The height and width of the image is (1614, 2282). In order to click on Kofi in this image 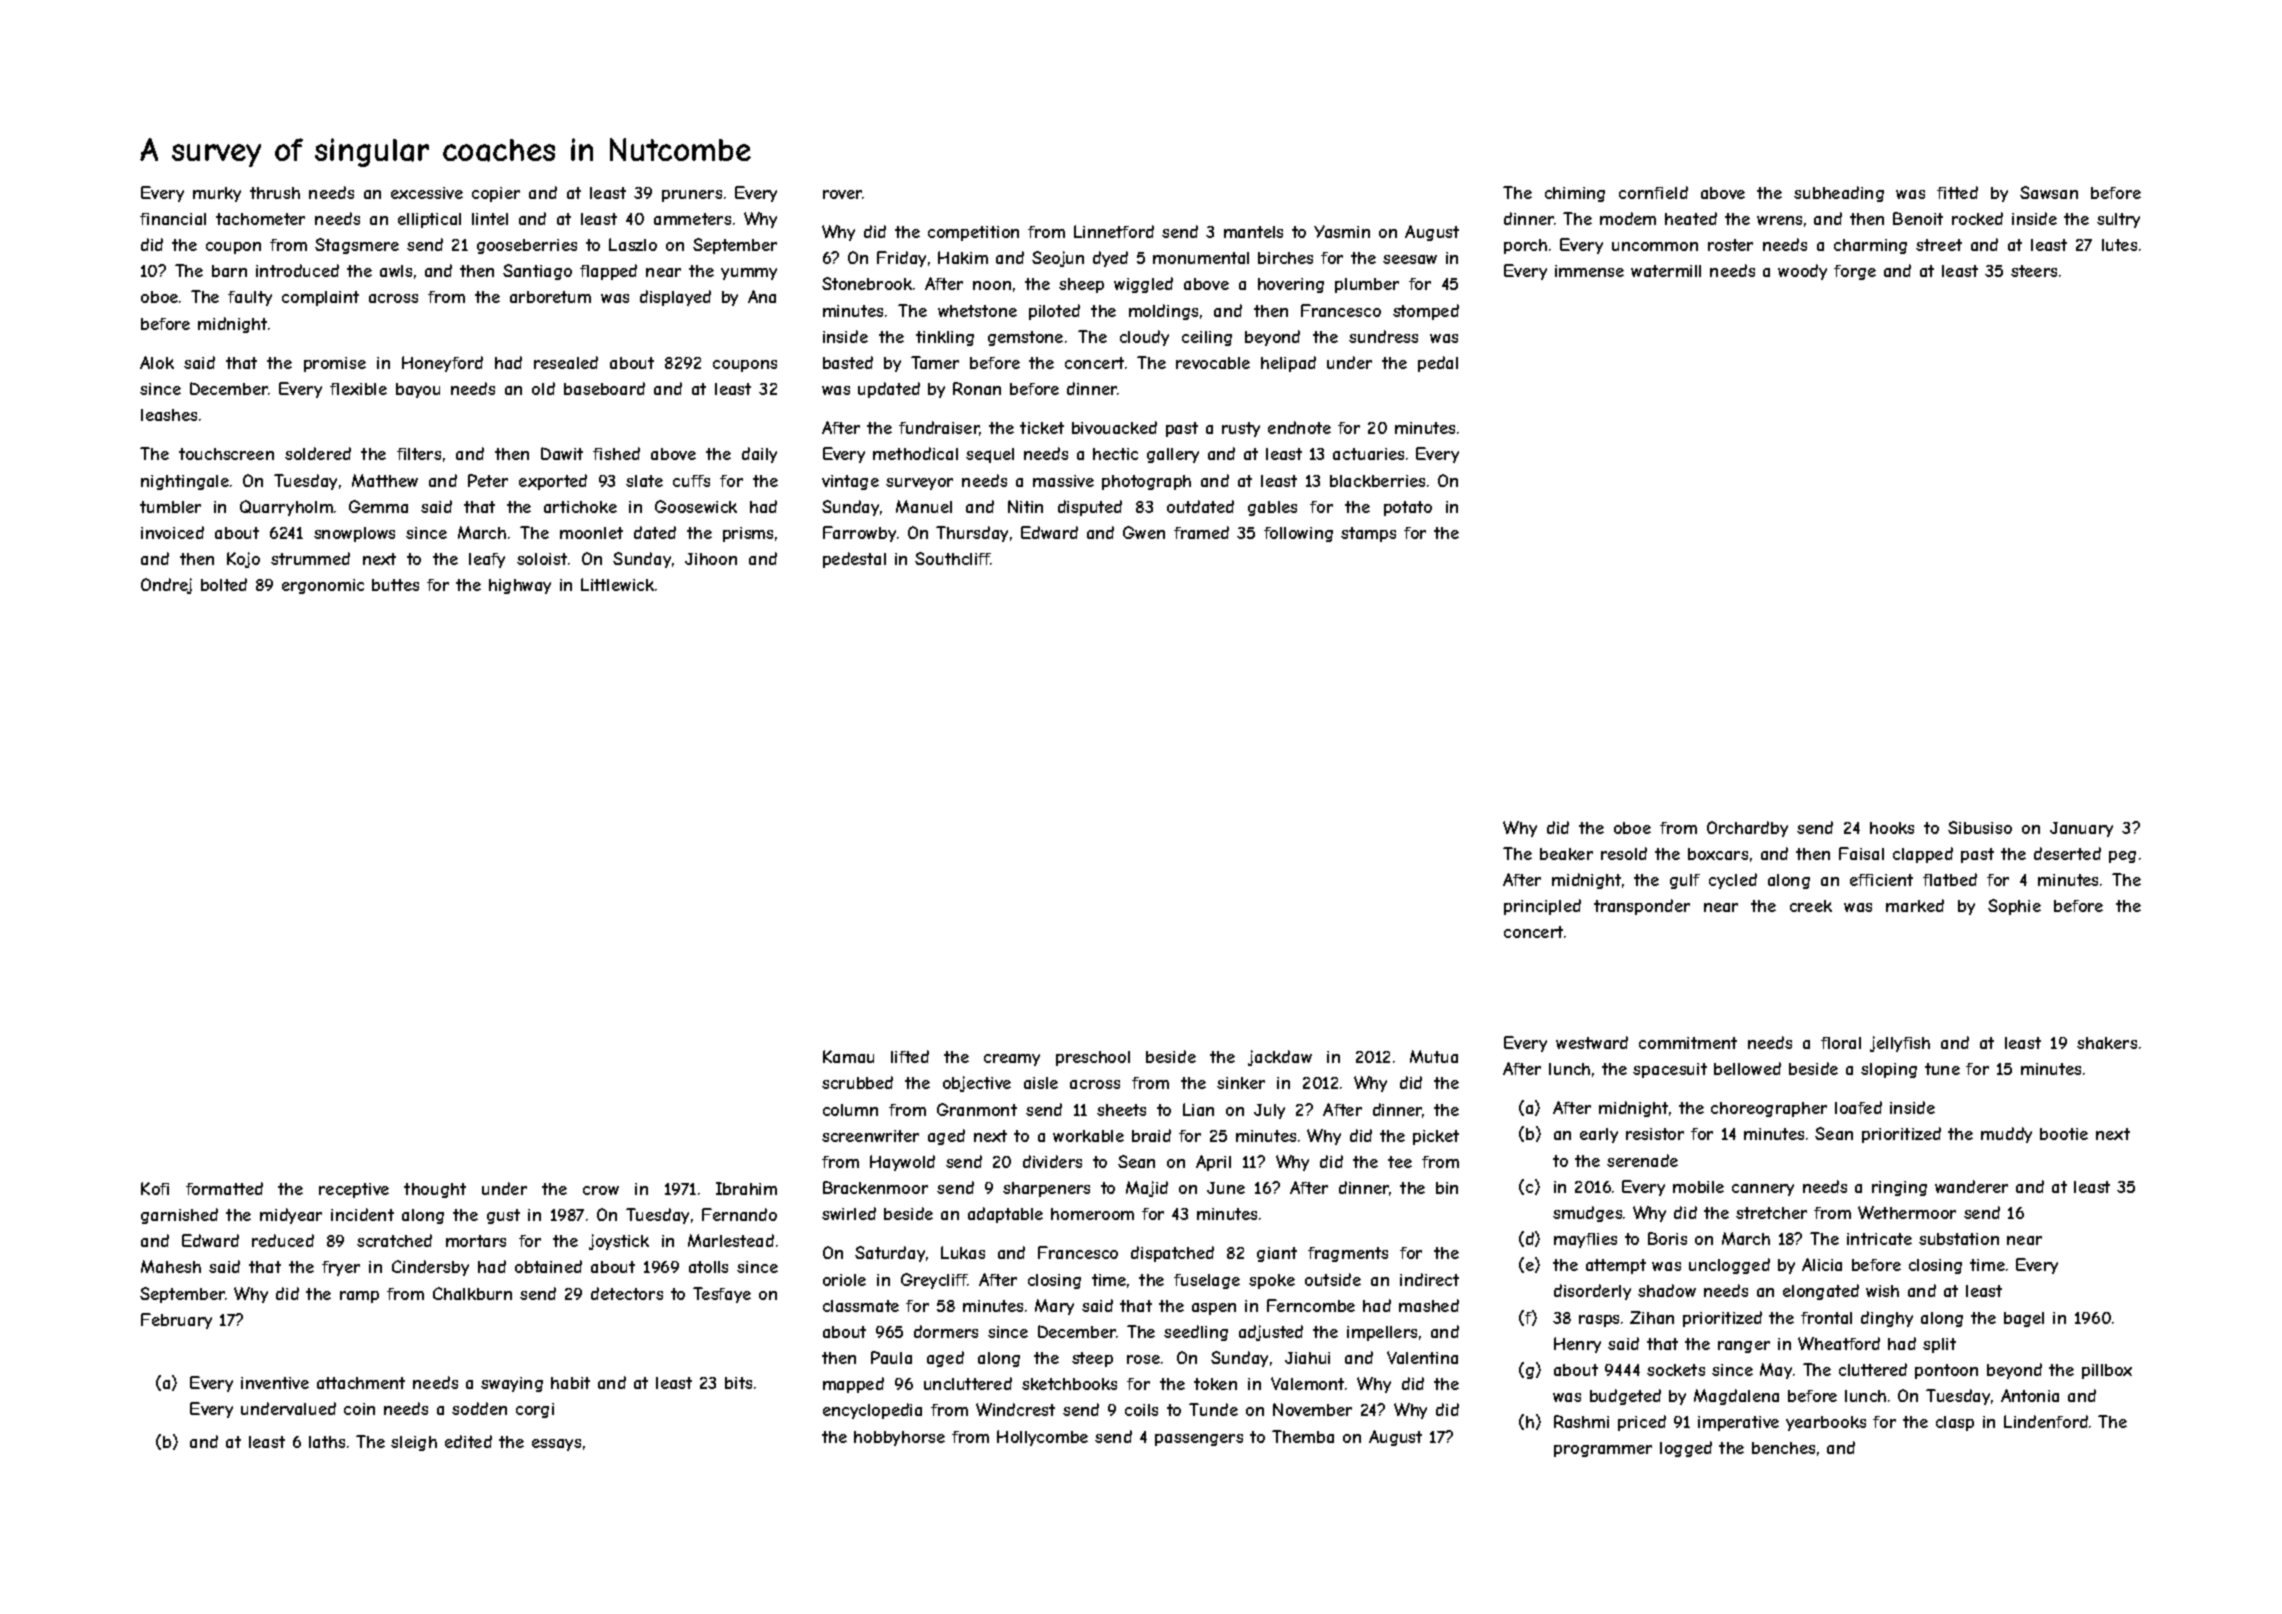, I will do `click(155, 1188)`.
